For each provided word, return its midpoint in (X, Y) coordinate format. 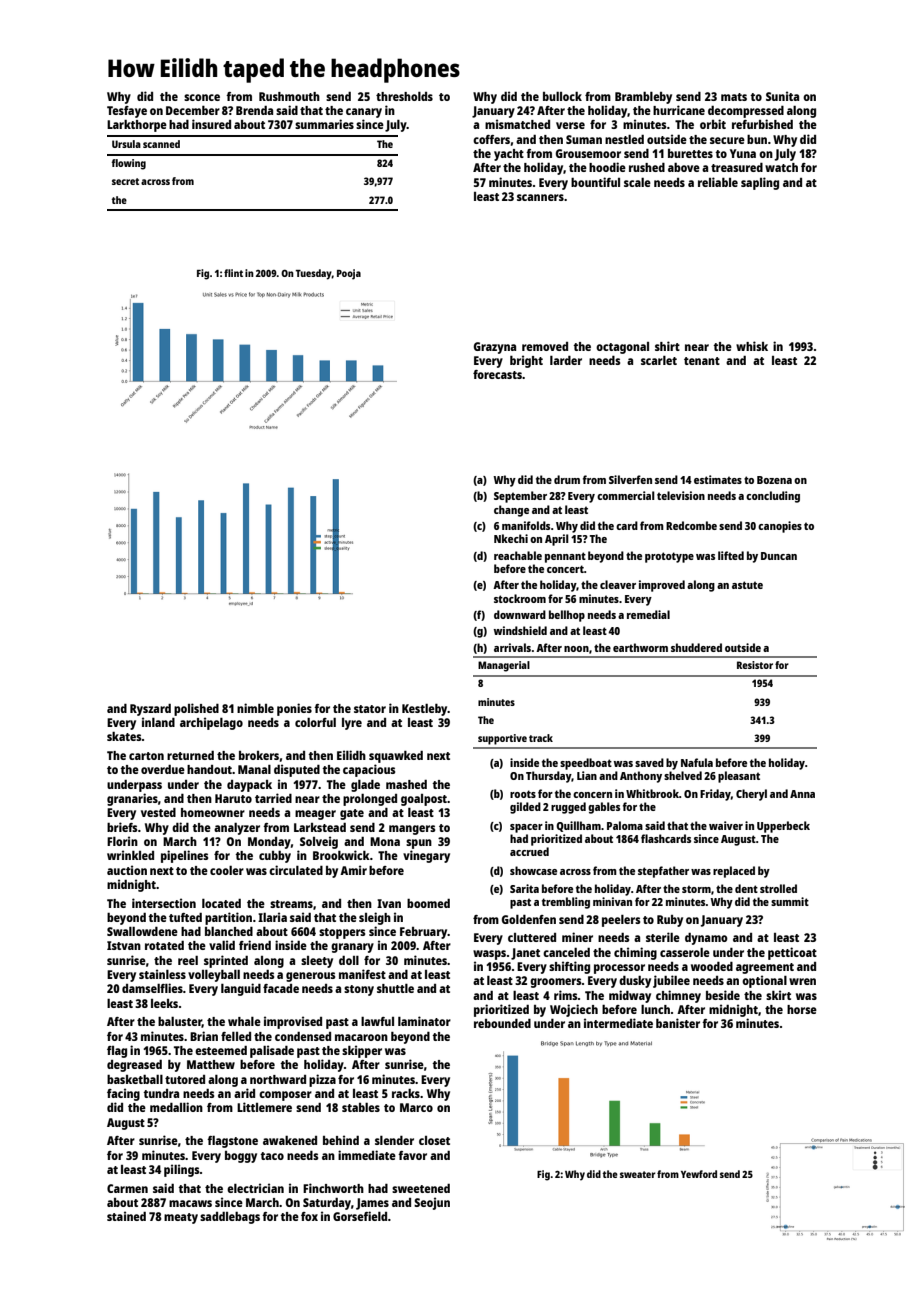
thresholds (404, 96)
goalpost (424, 800)
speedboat (586, 764)
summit (790, 901)
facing (123, 1094)
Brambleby (643, 98)
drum (567, 479)
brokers (259, 755)
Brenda (254, 110)
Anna (802, 794)
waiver (726, 825)
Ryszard (150, 710)
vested (158, 812)
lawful (377, 1021)
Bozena (774, 480)
